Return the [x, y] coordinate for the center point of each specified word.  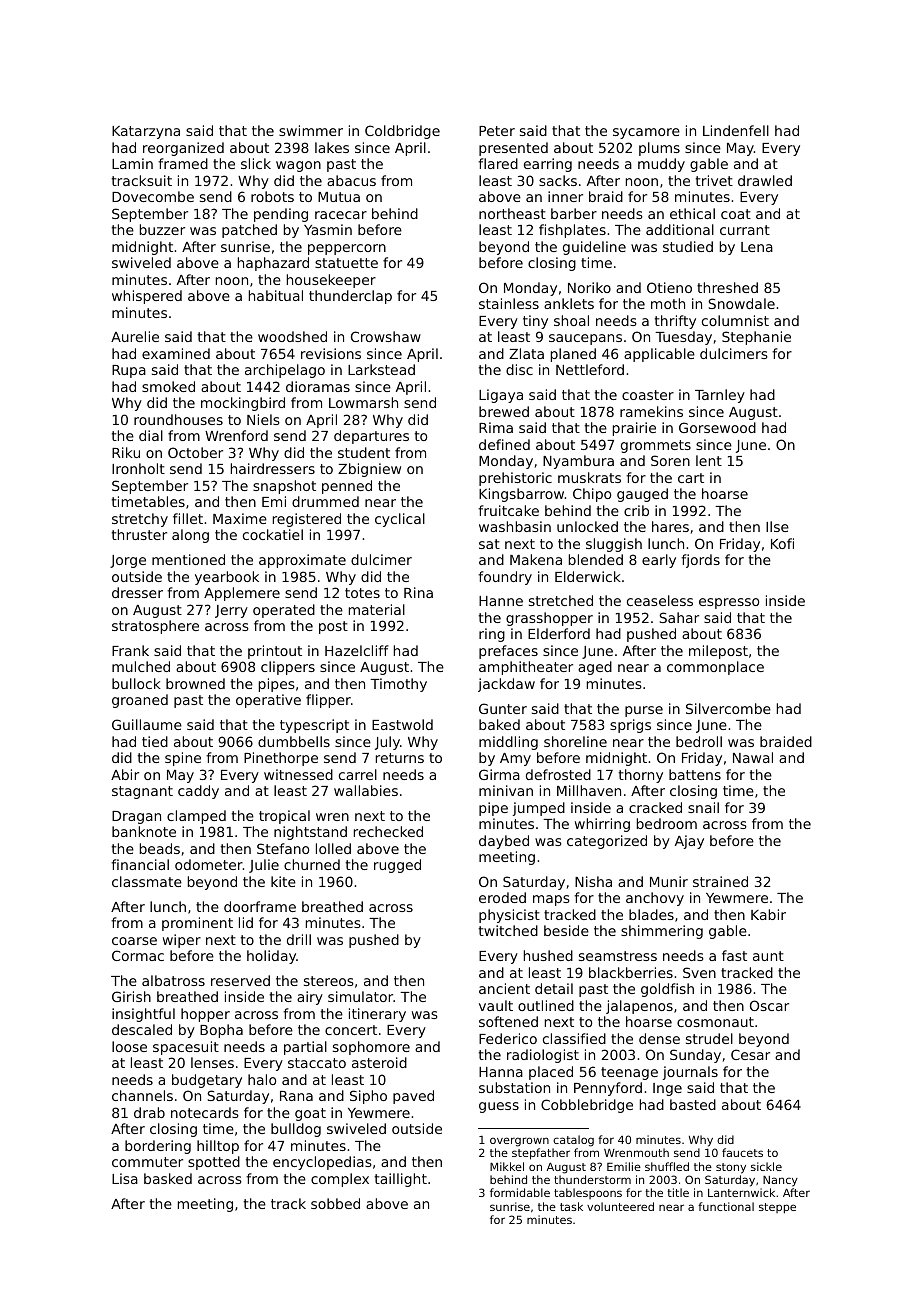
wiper [182, 941]
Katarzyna [146, 132]
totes [362, 593]
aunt [768, 956]
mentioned [188, 559]
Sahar [679, 617]
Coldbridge [402, 132]
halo [262, 1079]
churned [312, 864]
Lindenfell [736, 130]
